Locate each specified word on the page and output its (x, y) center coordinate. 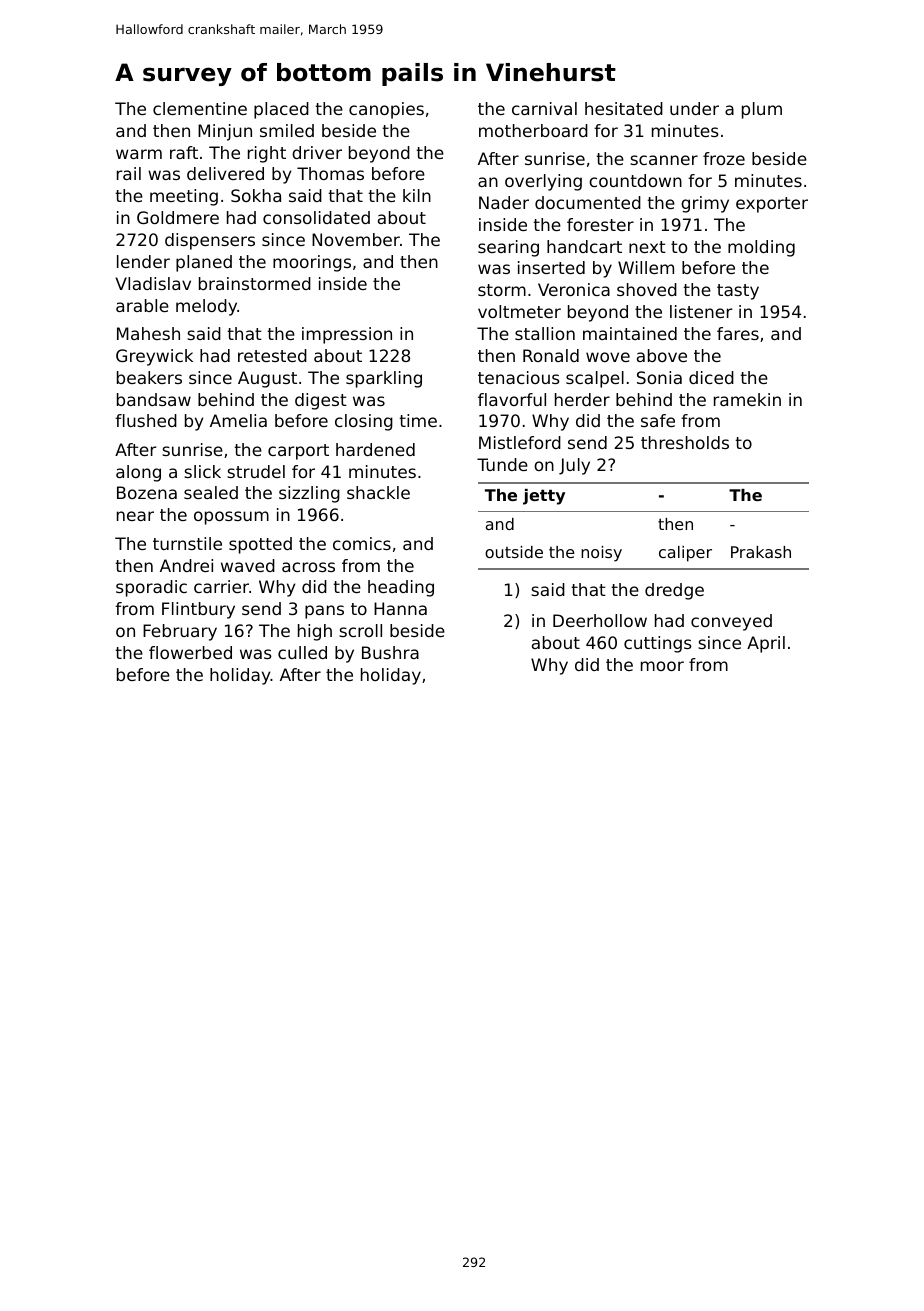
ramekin (747, 399)
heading (401, 588)
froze (724, 158)
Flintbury (198, 610)
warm (139, 154)
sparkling (384, 379)
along (138, 473)
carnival (544, 108)
